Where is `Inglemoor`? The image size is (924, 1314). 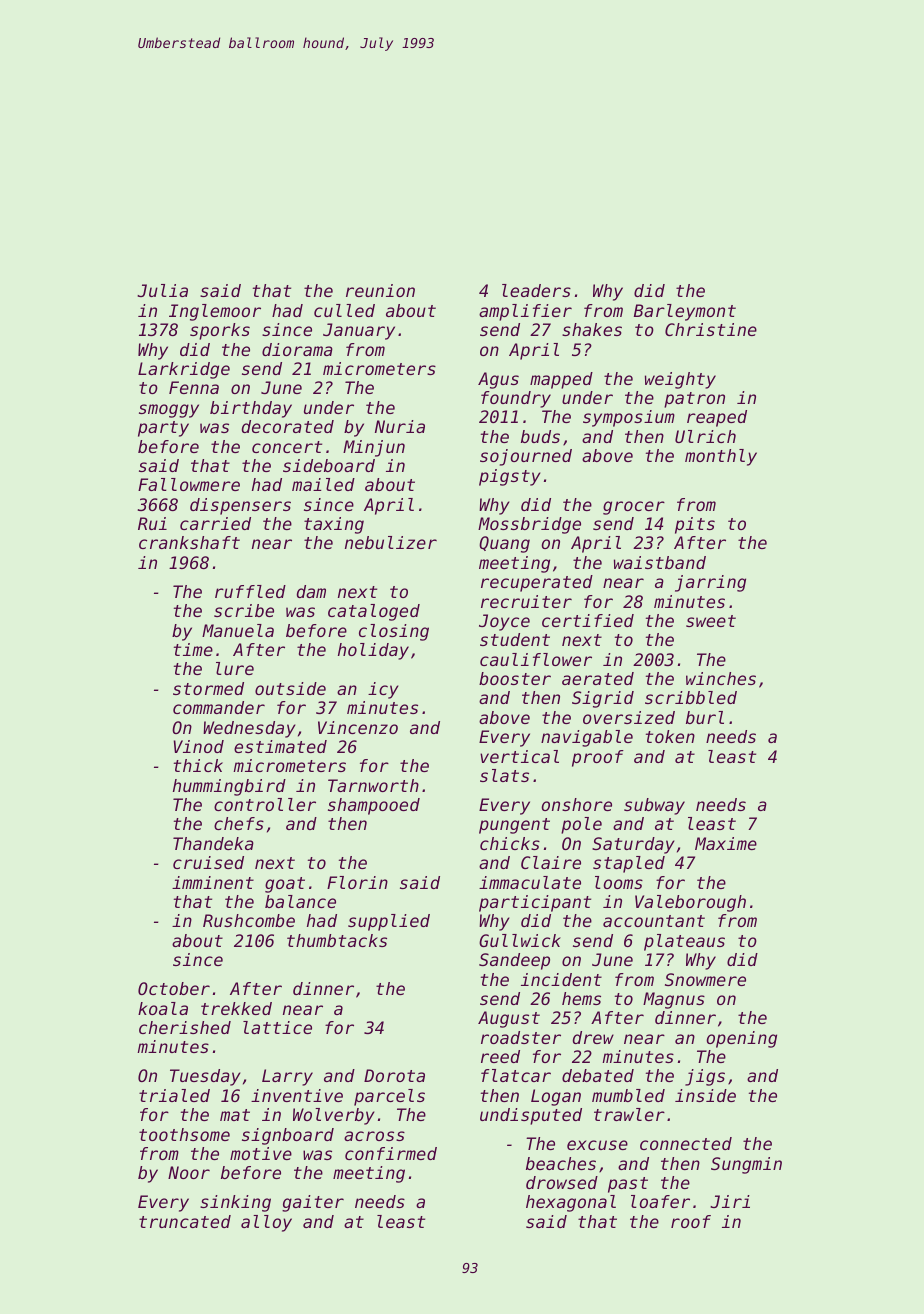 Inglemoor is located at coordinates (215, 312).
